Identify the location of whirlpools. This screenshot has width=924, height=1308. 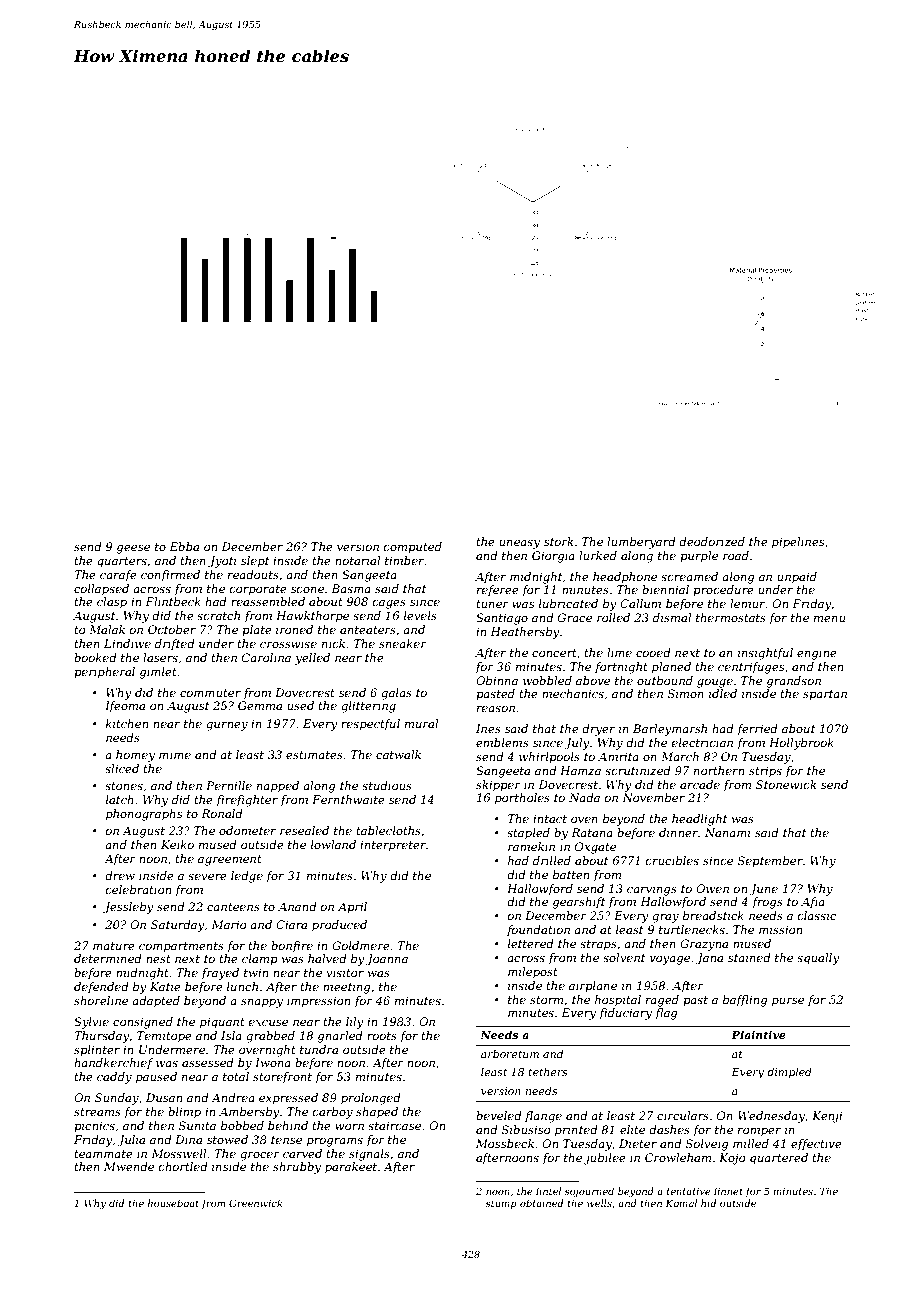
(549, 758).
